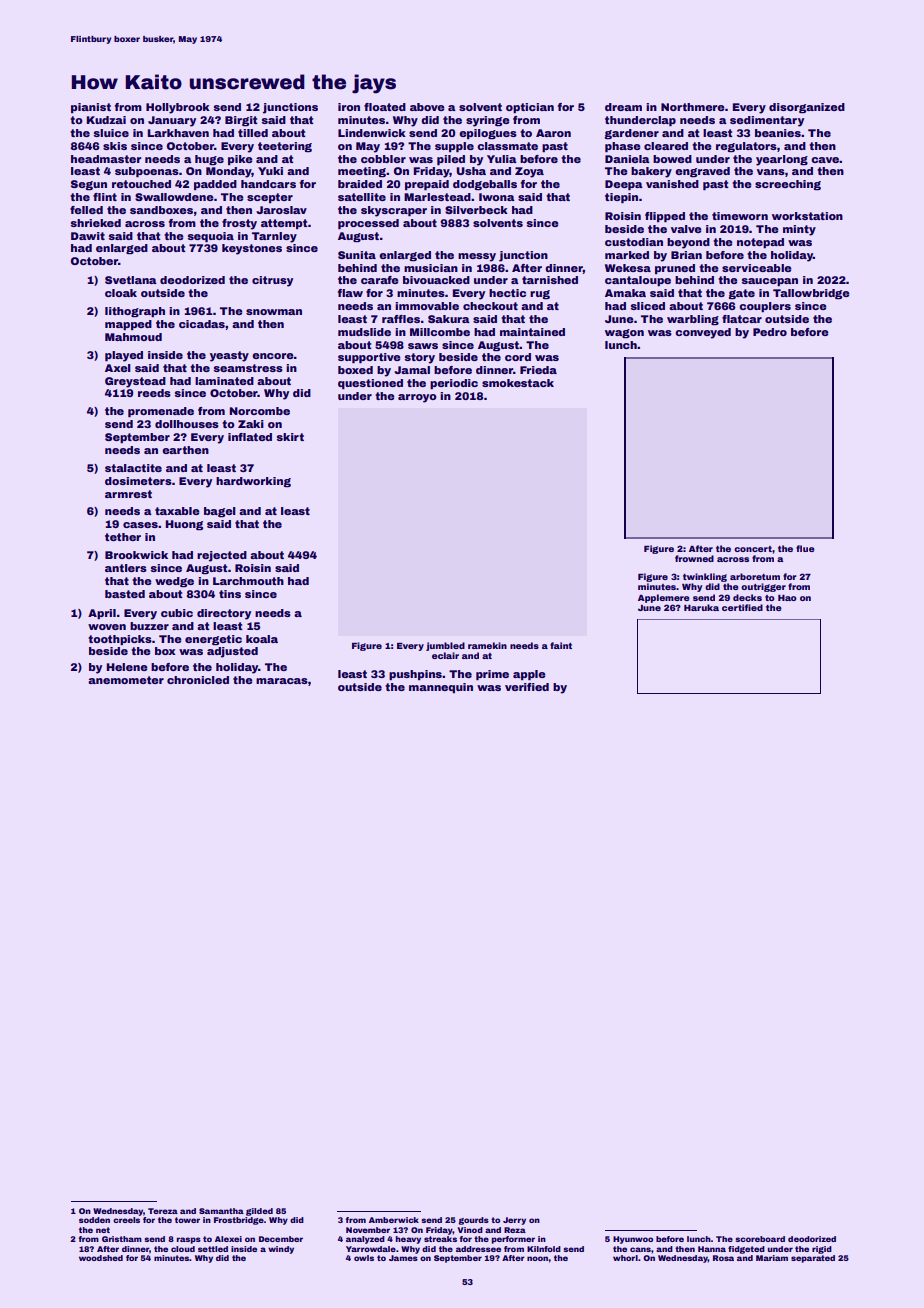 This image has width=924, height=1308. What do you see at coordinates (368, 224) in the image?
I see `processed` at bounding box center [368, 224].
